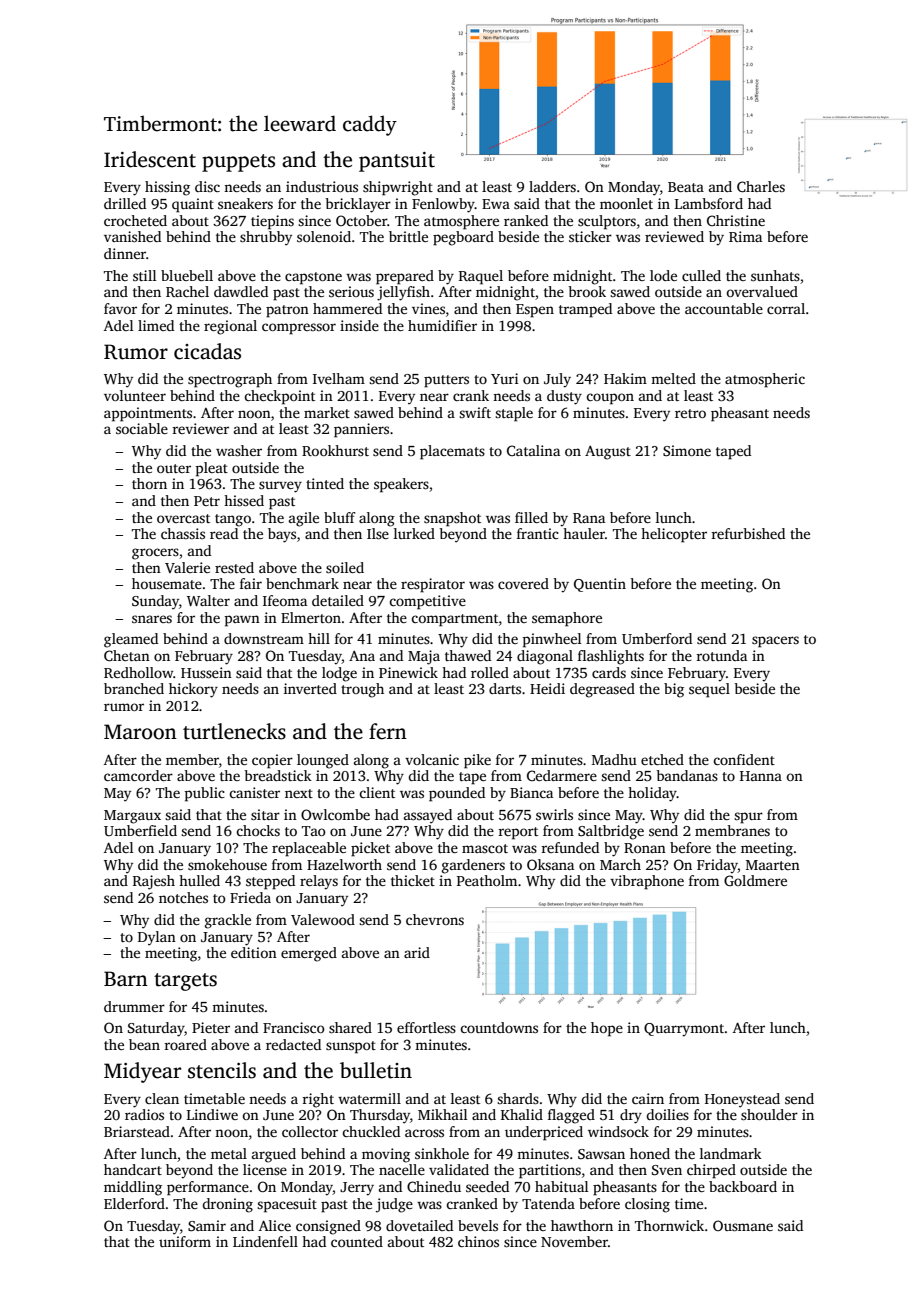  What do you see at coordinates (350, 1027) in the screenshot?
I see `shared` at bounding box center [350, 1027].
